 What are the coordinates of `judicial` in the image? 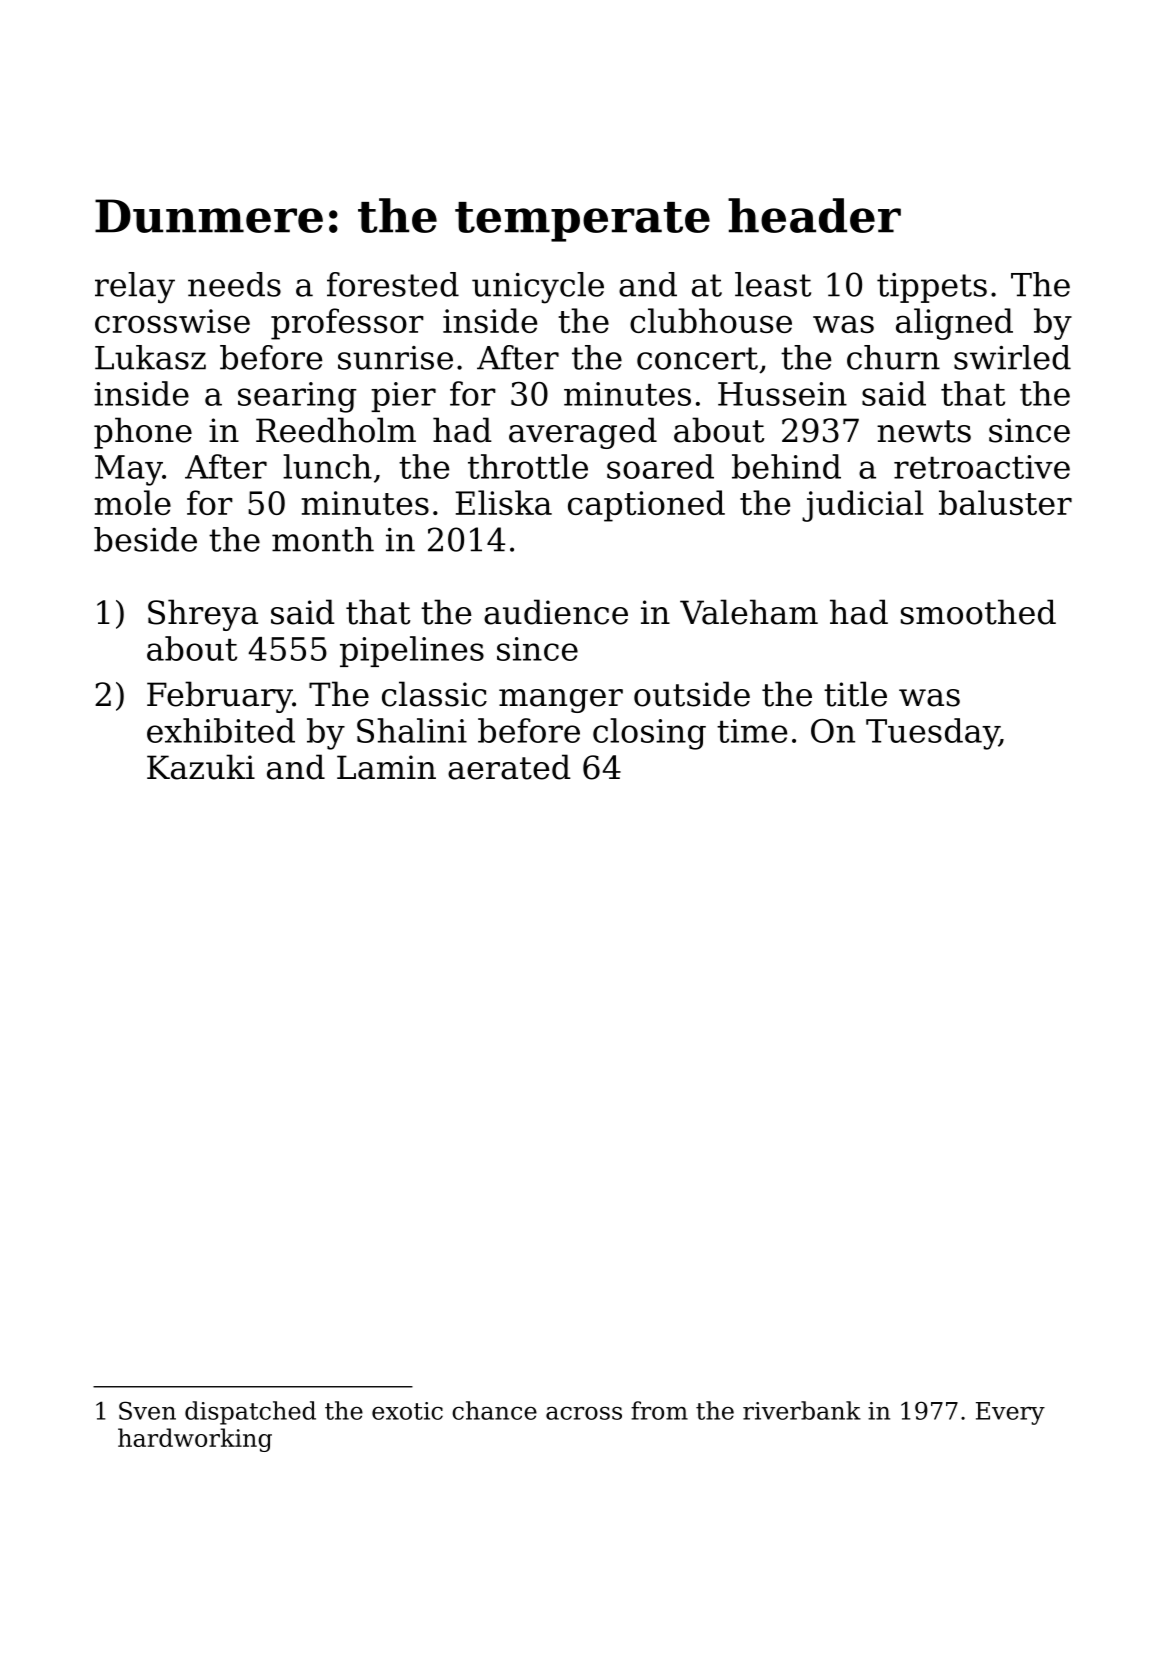 It's located at (862, 506).
